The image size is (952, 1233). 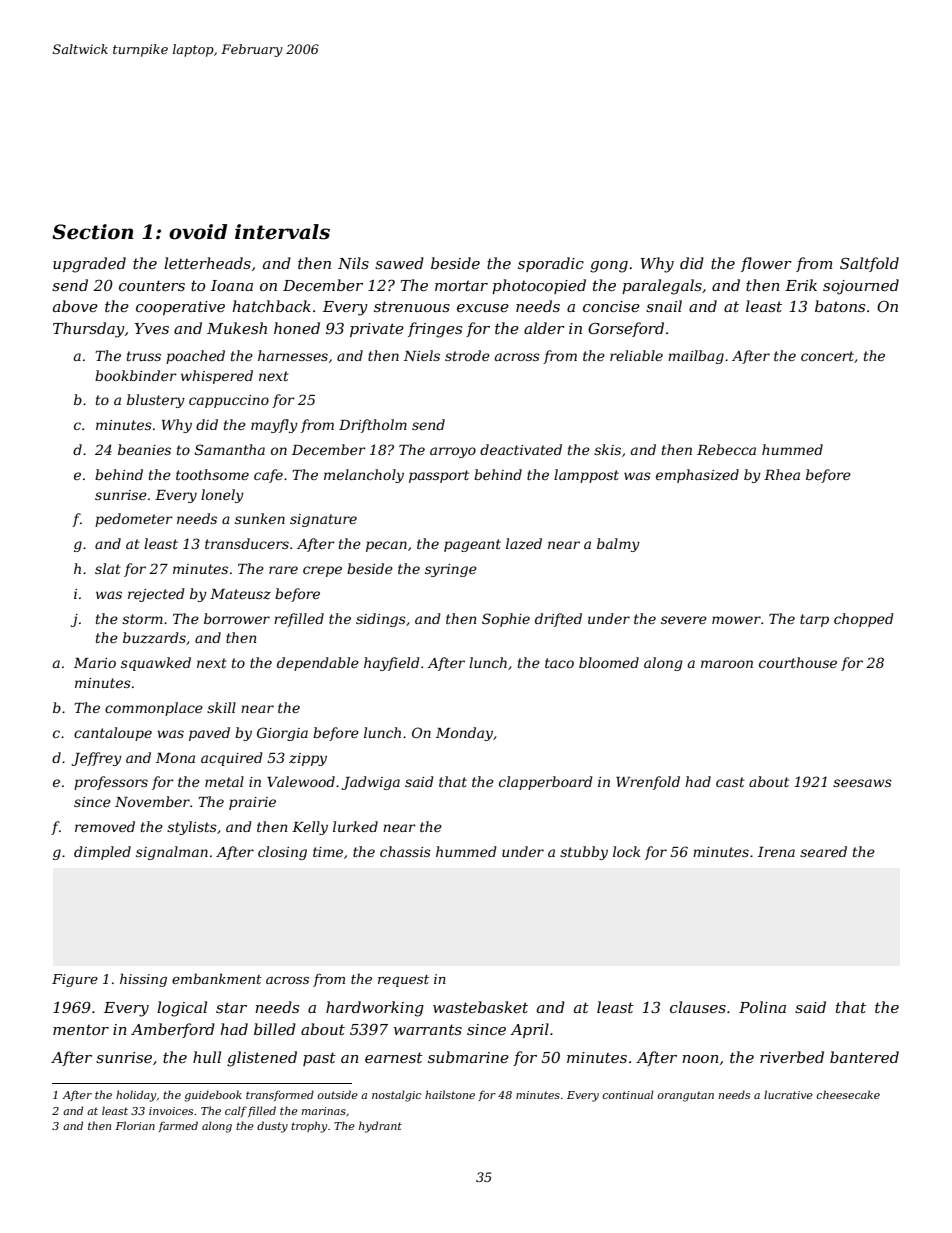 What do you see at coordinates (461, 285) in the image?
I see `mortar` at bounding box center [461, 285].
